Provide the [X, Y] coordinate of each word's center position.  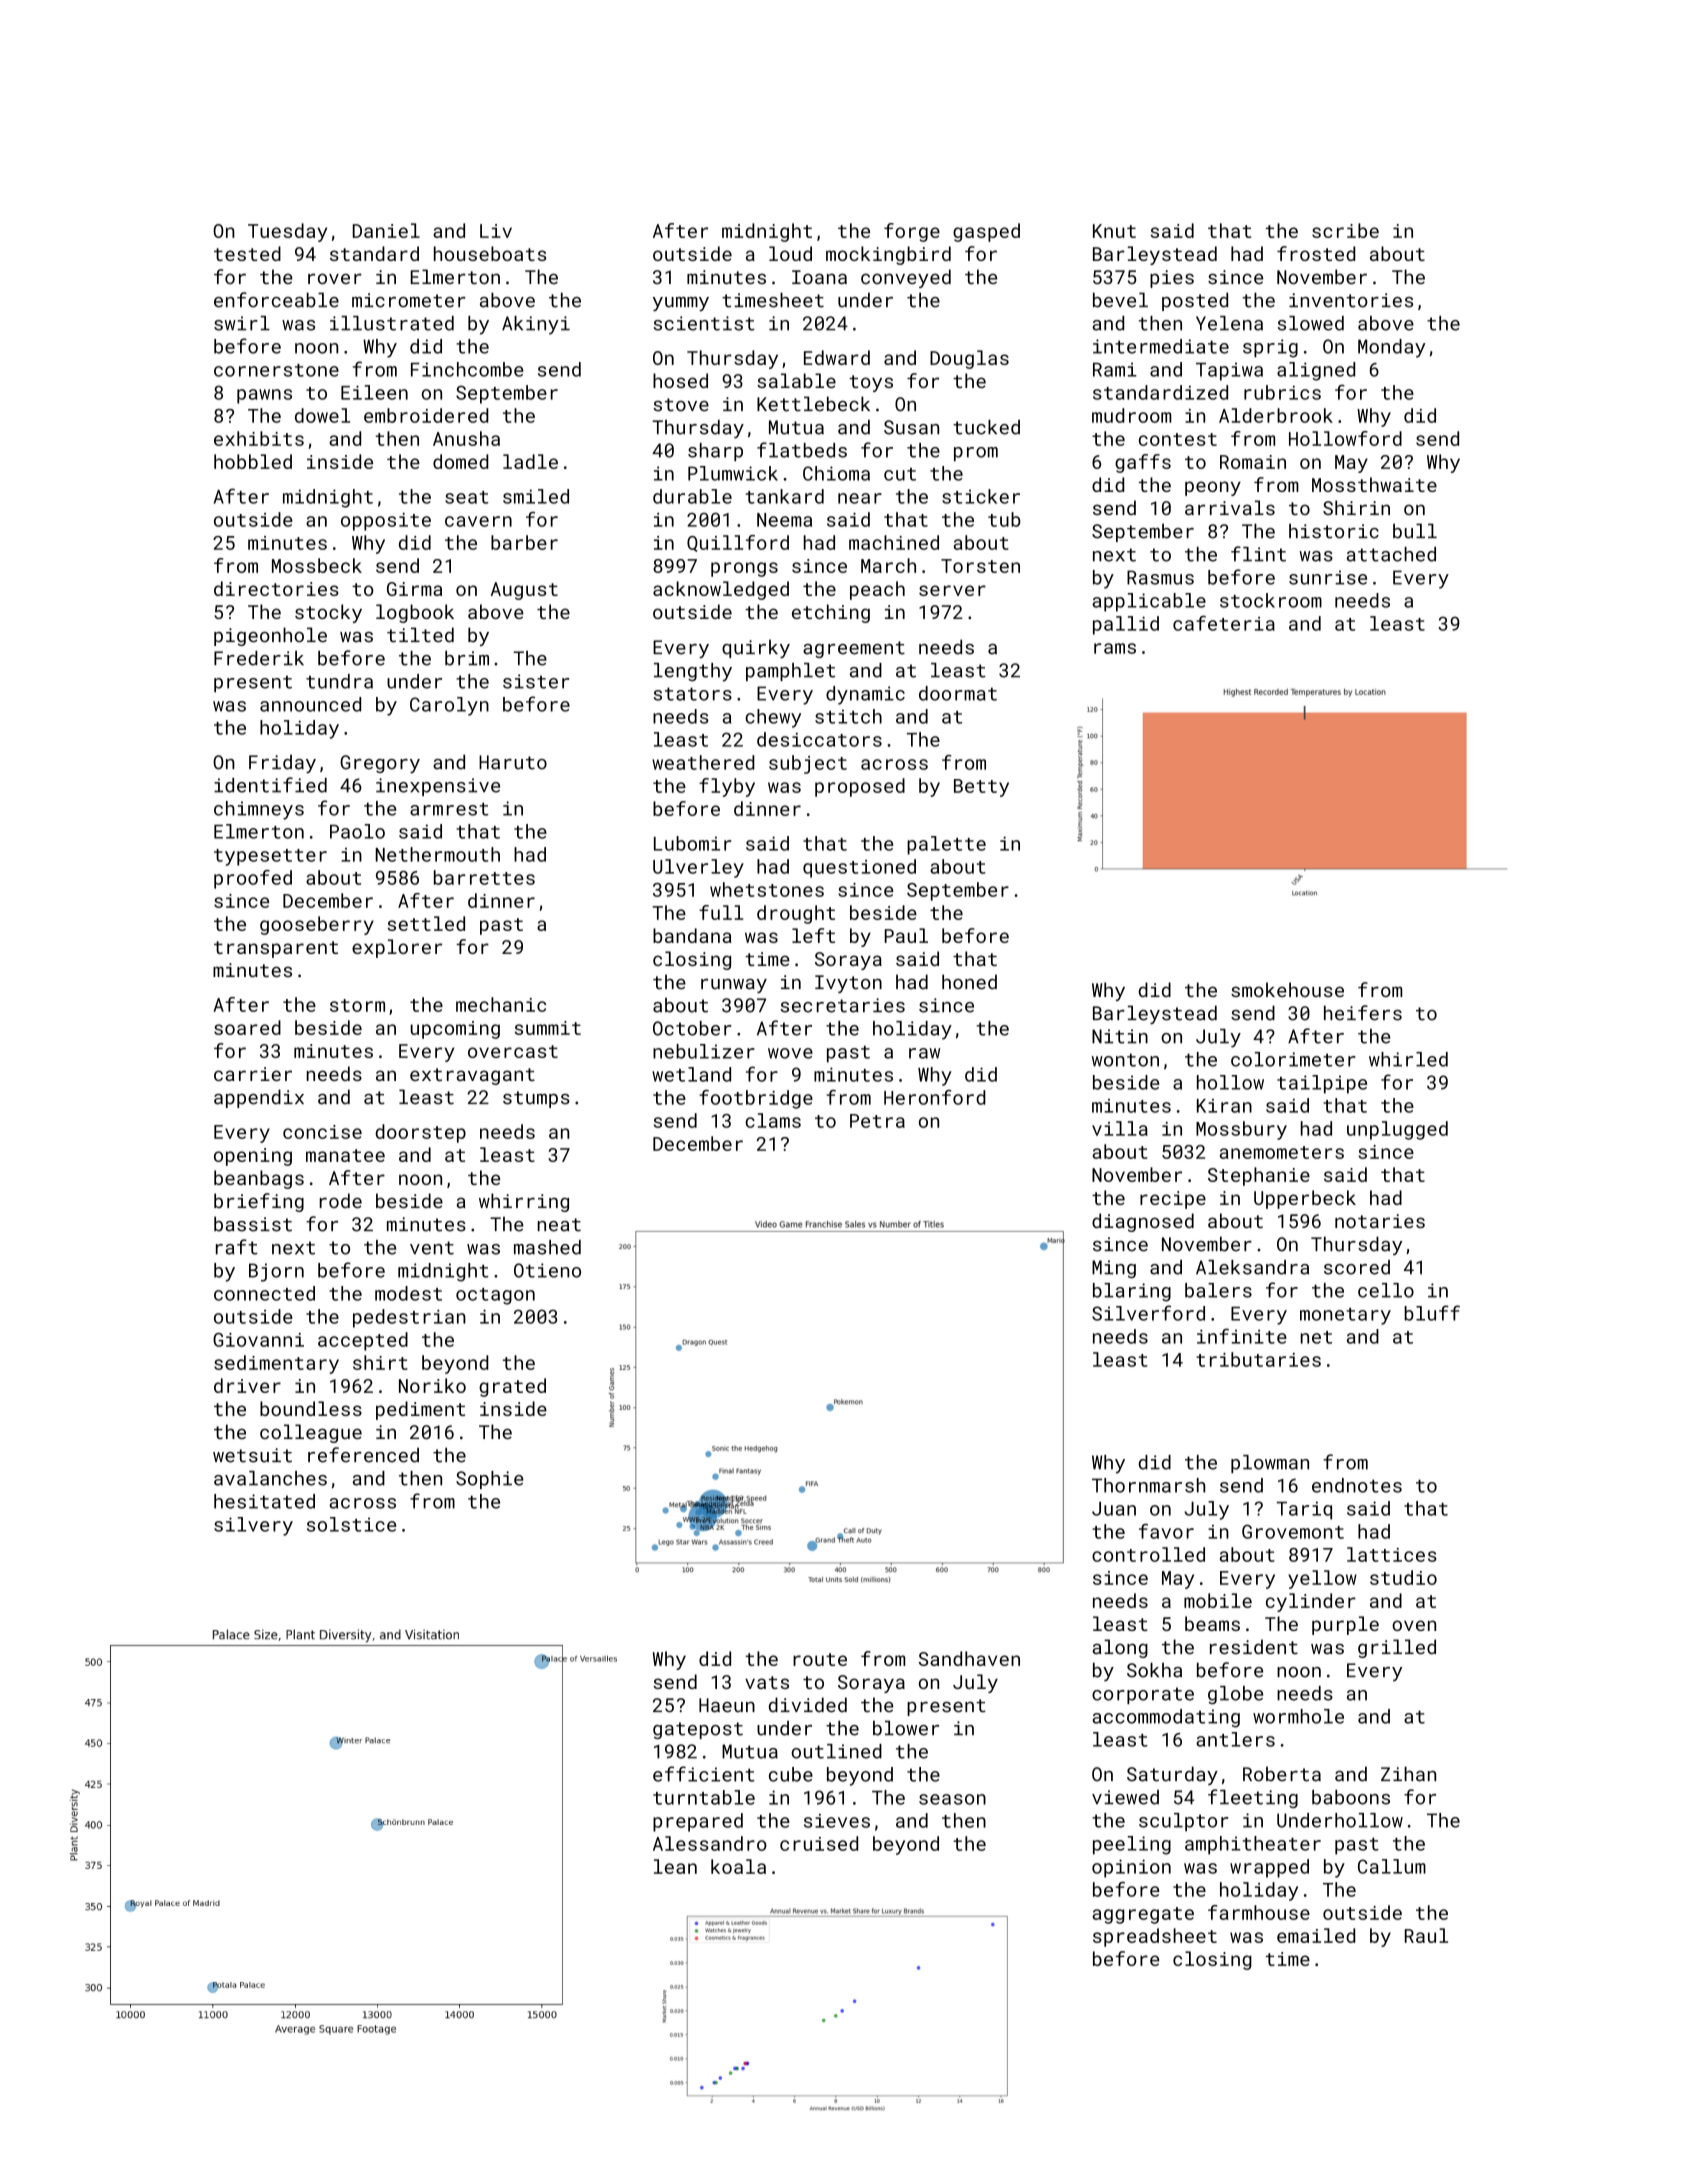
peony [1213, 488]
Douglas [969, 359]
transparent [276, 949]
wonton [1125, 1060]
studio [1403, 1577]
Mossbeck [317, 565]
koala [738, 1866]
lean [675, 1866]
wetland [691, 1074]
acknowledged [721, 590]
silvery [253, 1526]
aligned [1316, 371]
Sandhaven [969, 1658]
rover [335, 278]
